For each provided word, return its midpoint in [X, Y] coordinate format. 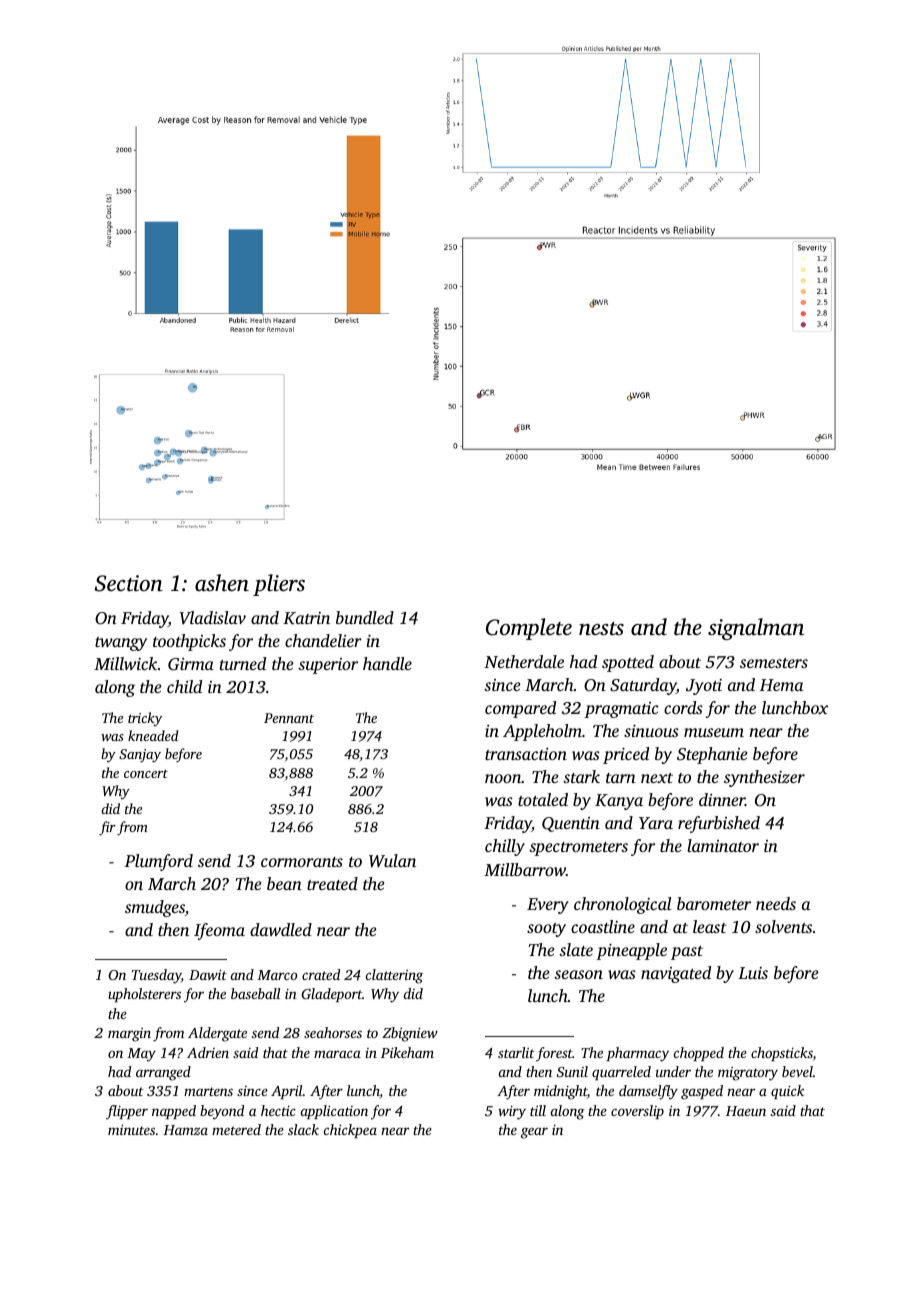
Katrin [306, 618]
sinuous [651, 731]
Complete [529, 629]
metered [236, 1129]
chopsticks [782, 1054]
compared [520, 709]
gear [534, 1133]
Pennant [289, 718]
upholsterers [144, 995]
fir [107, 828]
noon [503, 778]
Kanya [619, 802]
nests [601, 629]
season [578, 974]
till [538, 1110]
